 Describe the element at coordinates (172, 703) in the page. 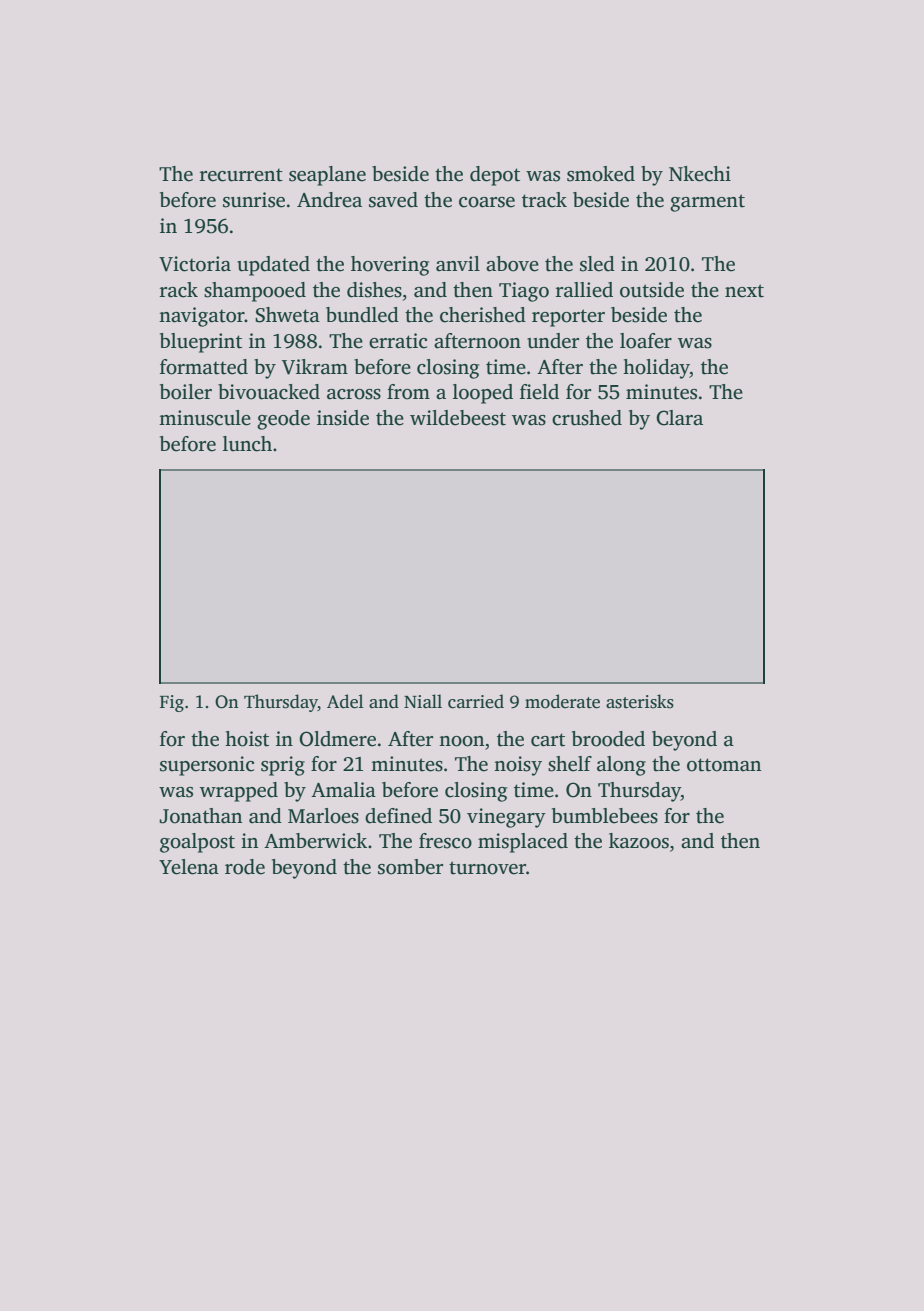

I see `Fig` at that location.
